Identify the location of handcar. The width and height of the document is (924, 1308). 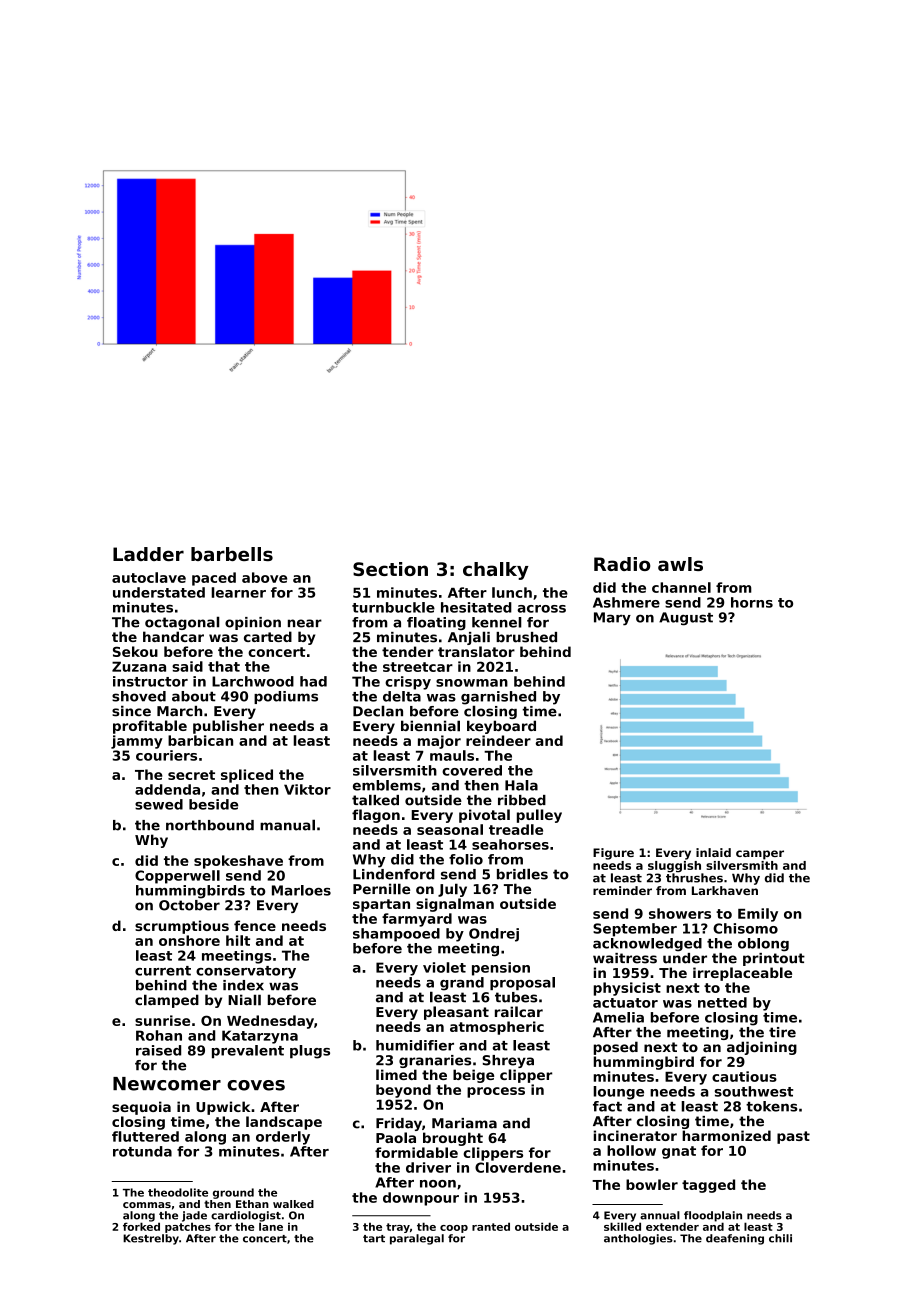
(173, 636).
